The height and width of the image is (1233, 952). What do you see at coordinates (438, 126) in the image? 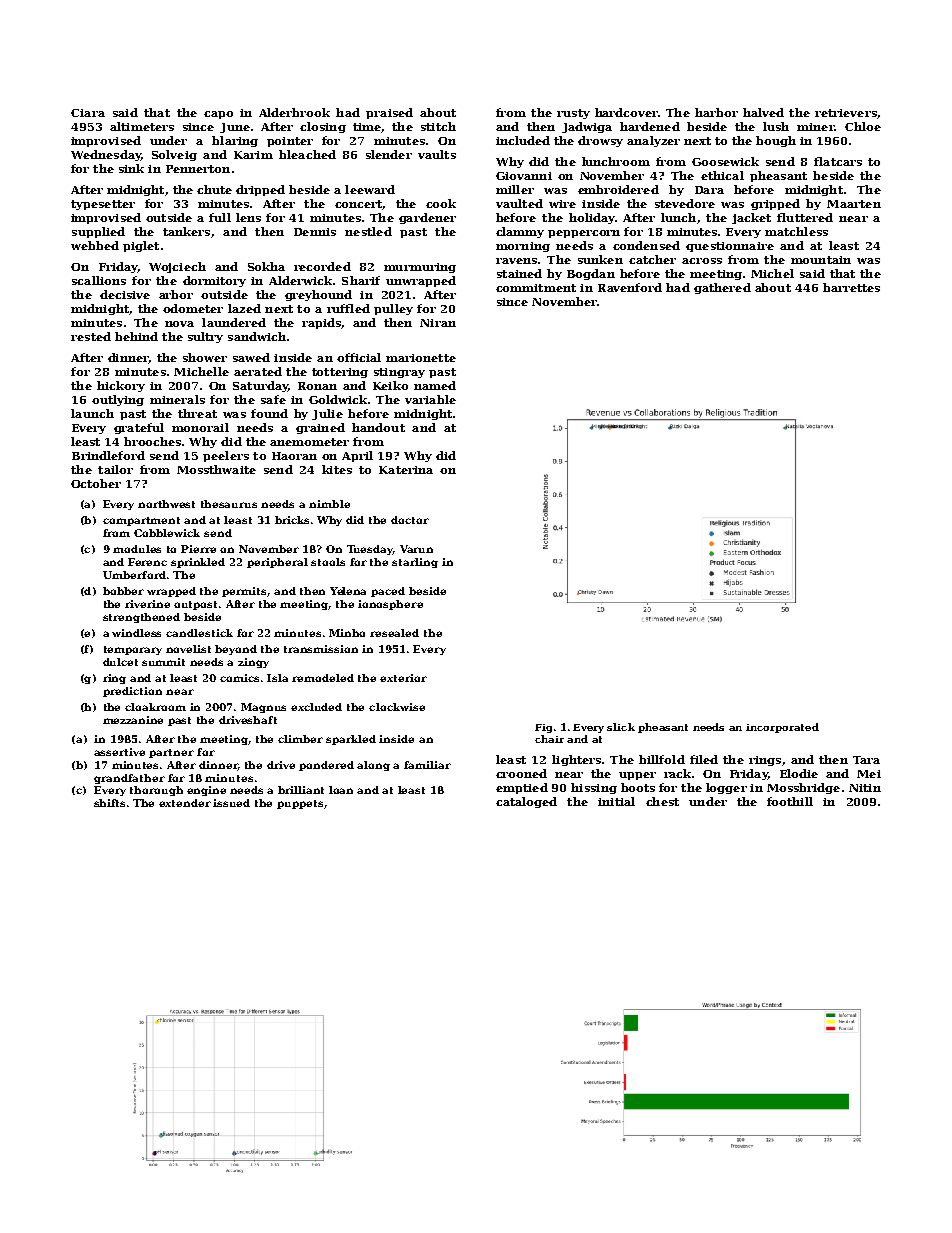
I see `stitch` at bounding box center [438, 126].
